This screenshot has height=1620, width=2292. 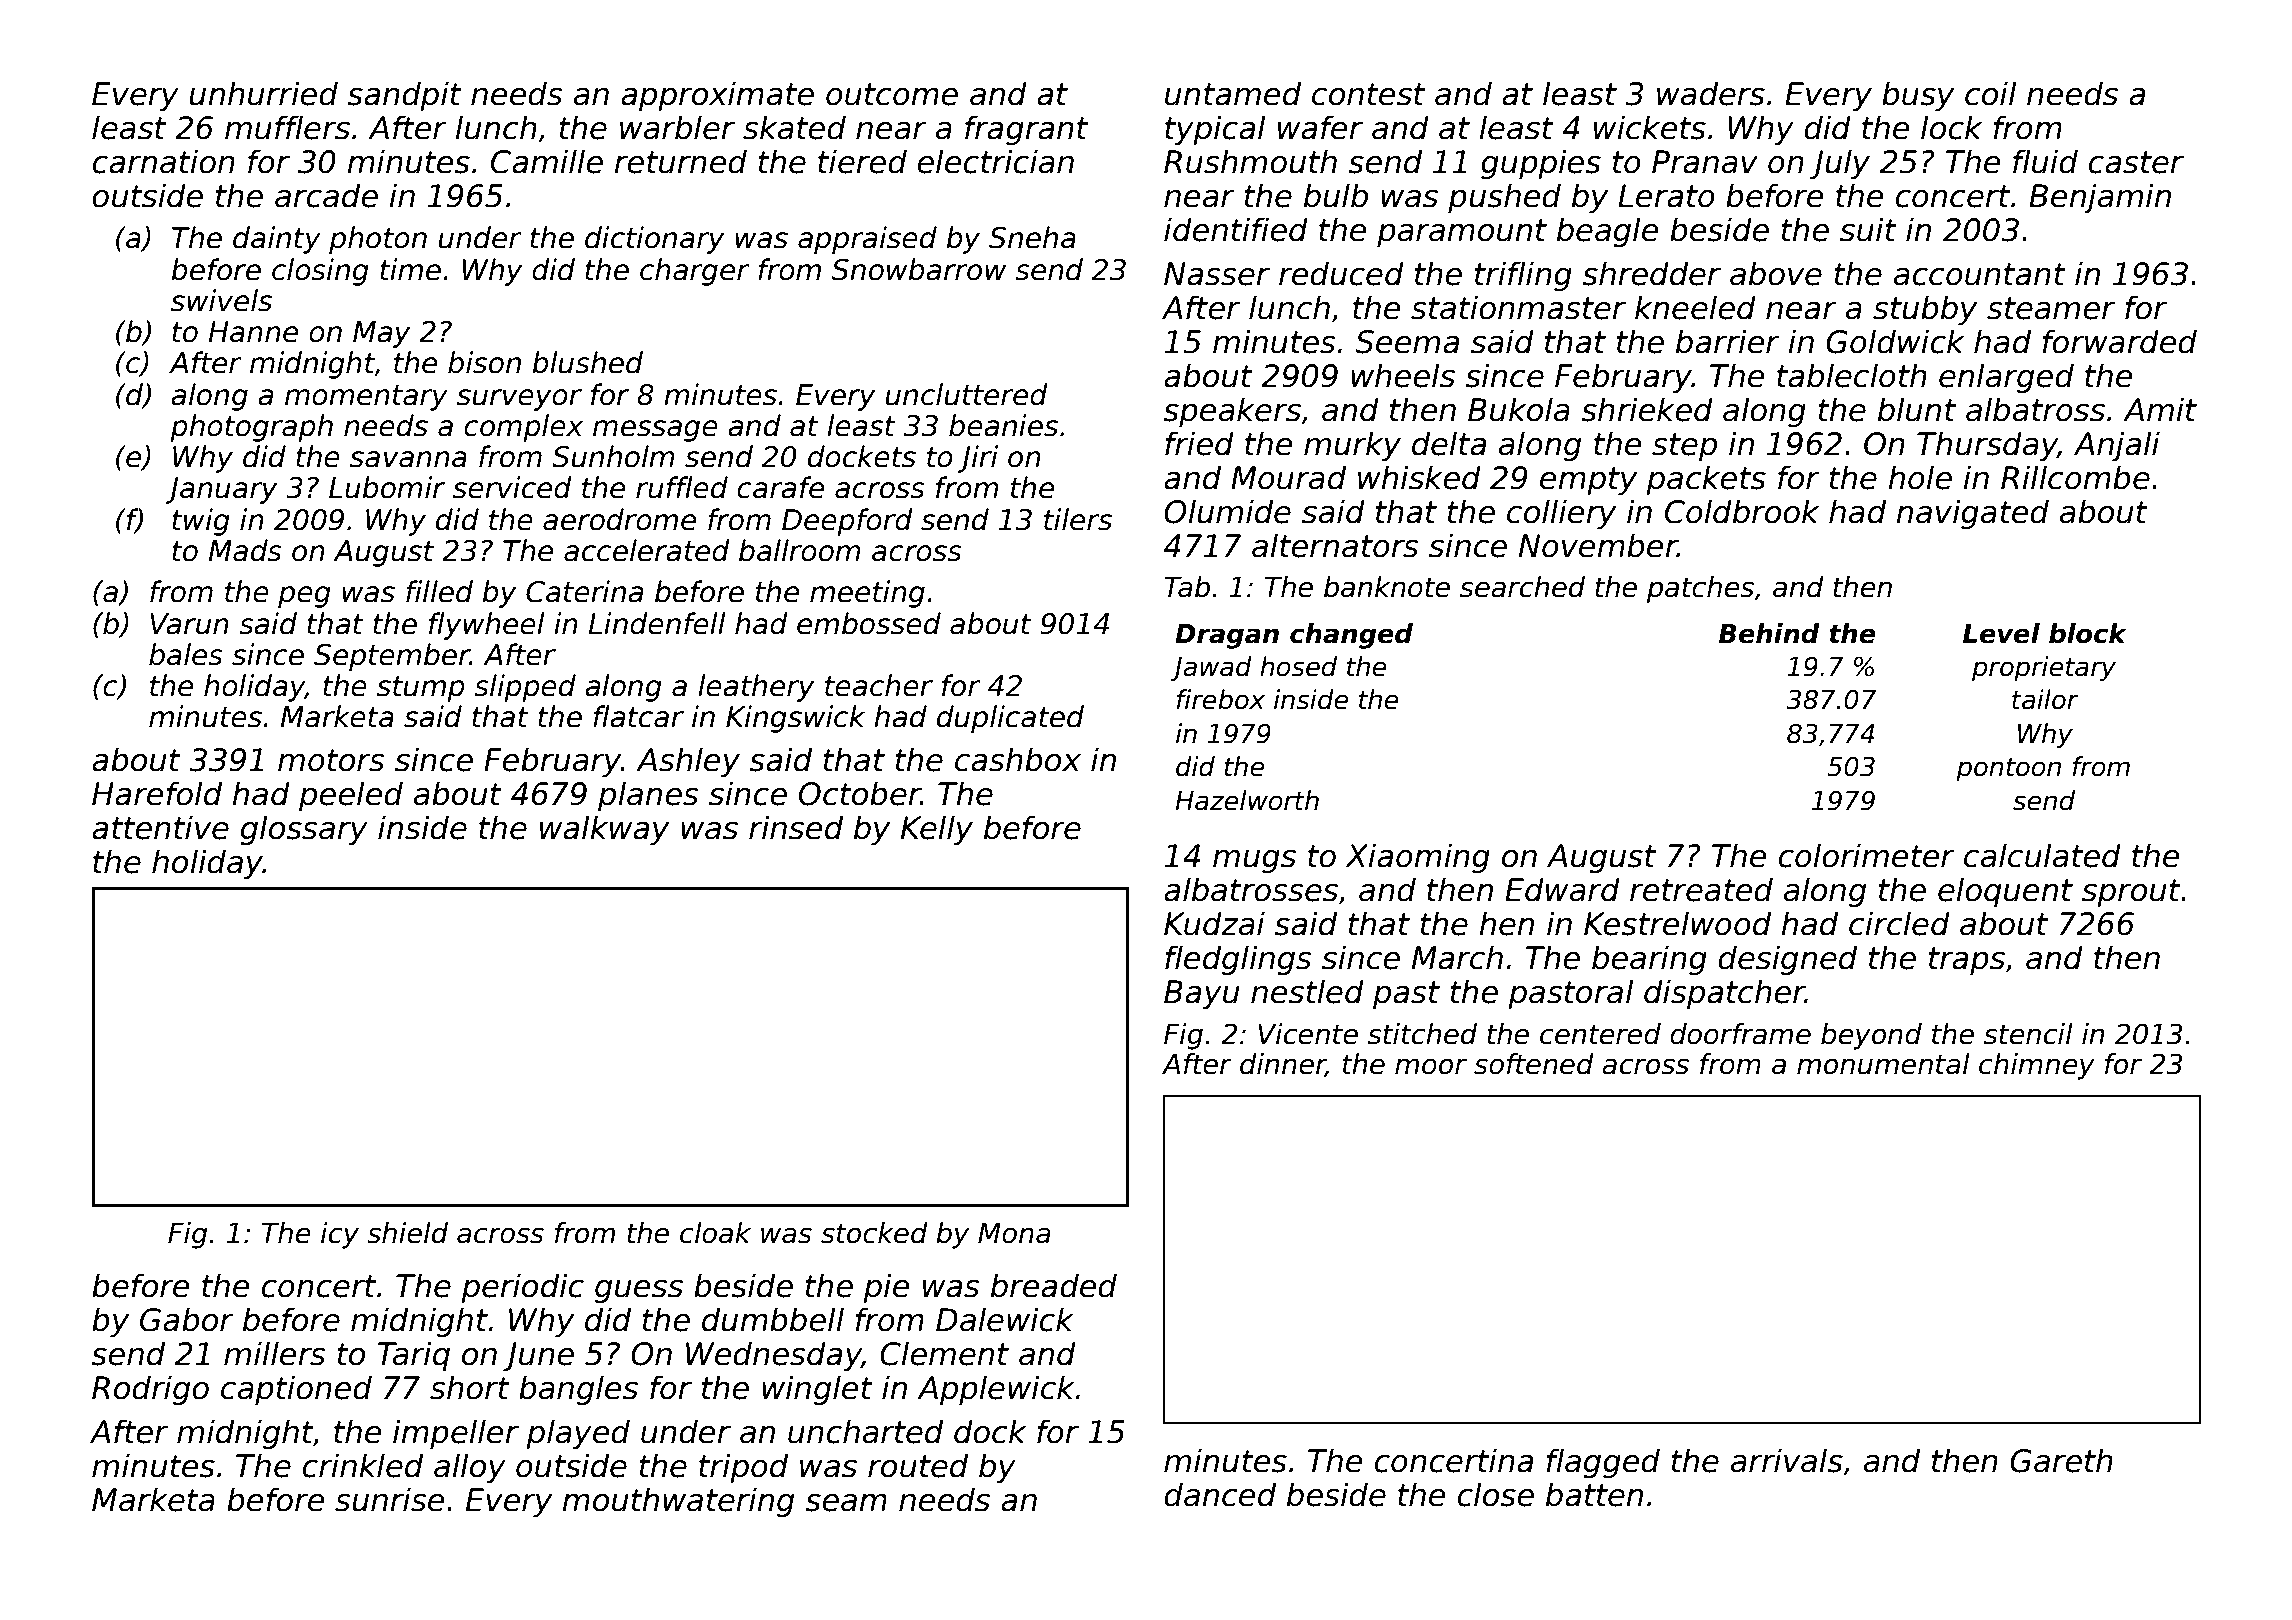 I want to click on batten, so click(x=1594, y=1494).
